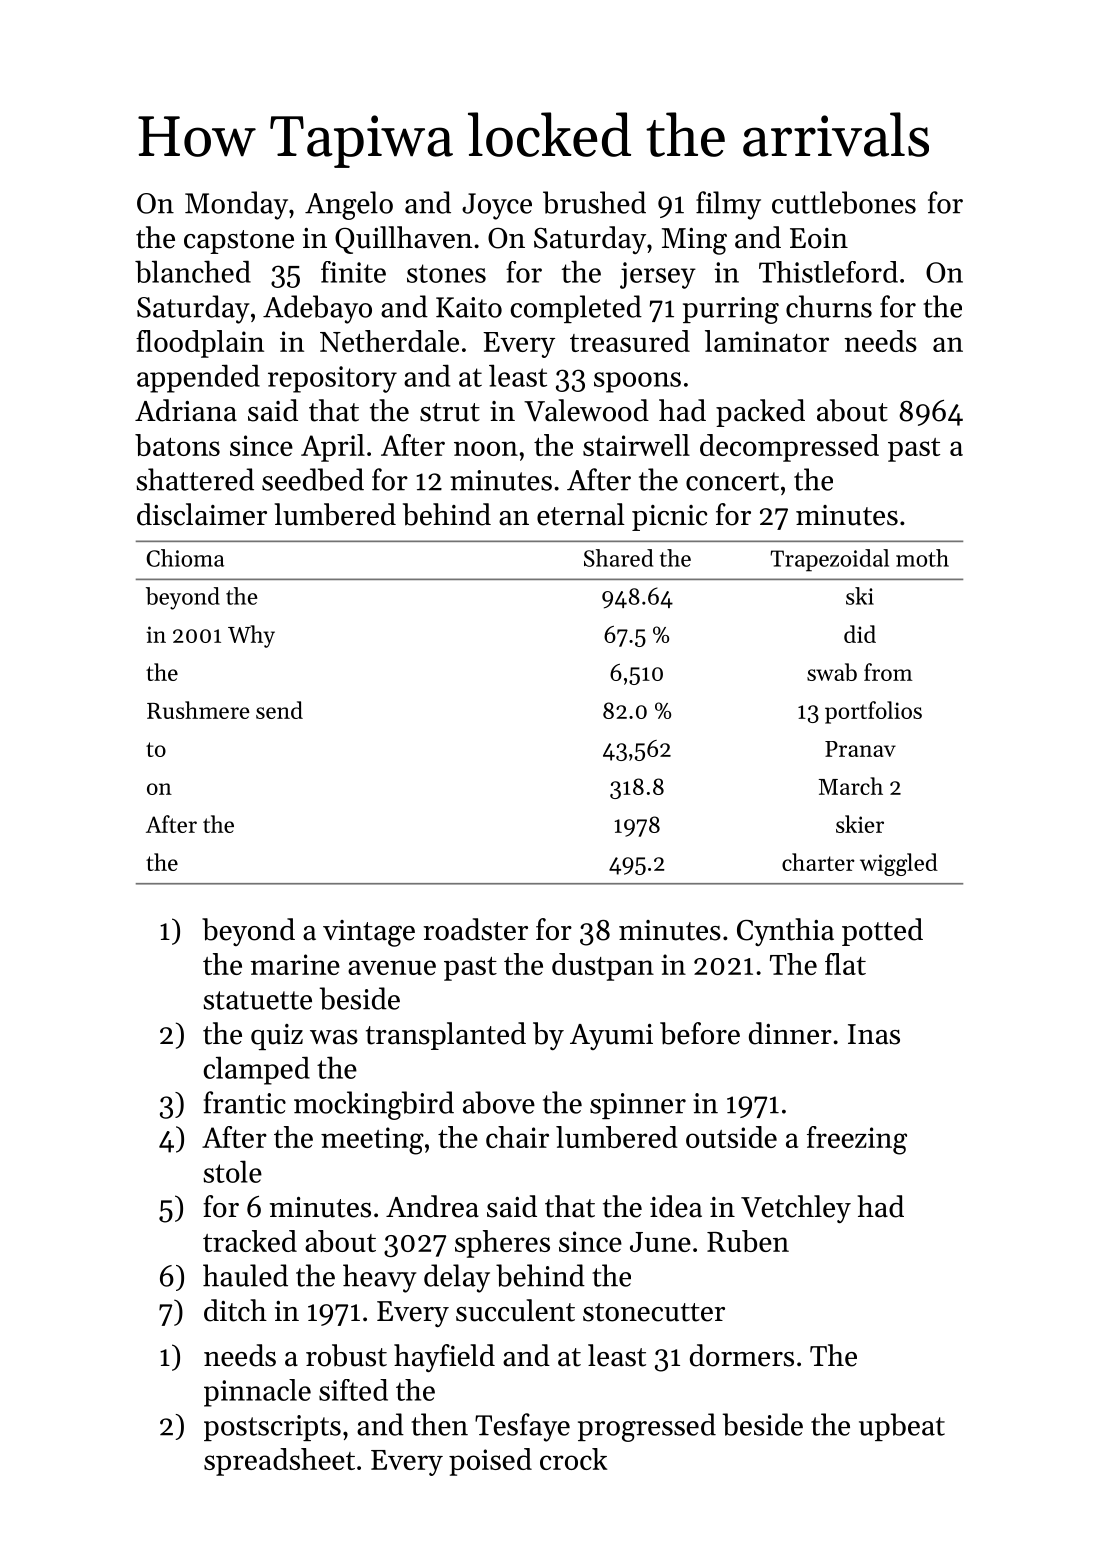 This page has width=1099, height=1560. What do you see at coordinates (497, 206) in the page?
I see `Joyce` at bounding box center [497, 206].
